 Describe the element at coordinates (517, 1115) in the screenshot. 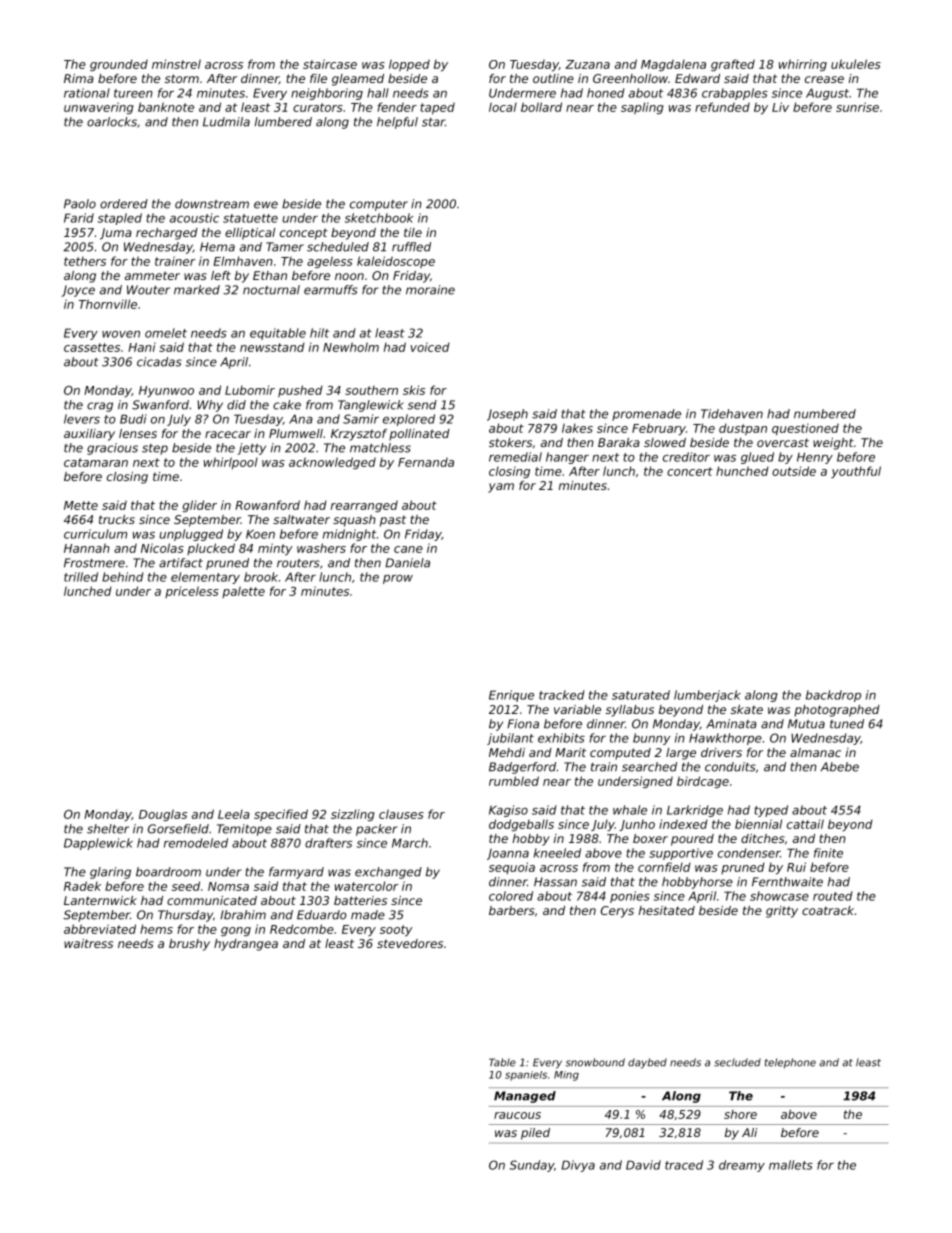

I see `raucous` at that location.
